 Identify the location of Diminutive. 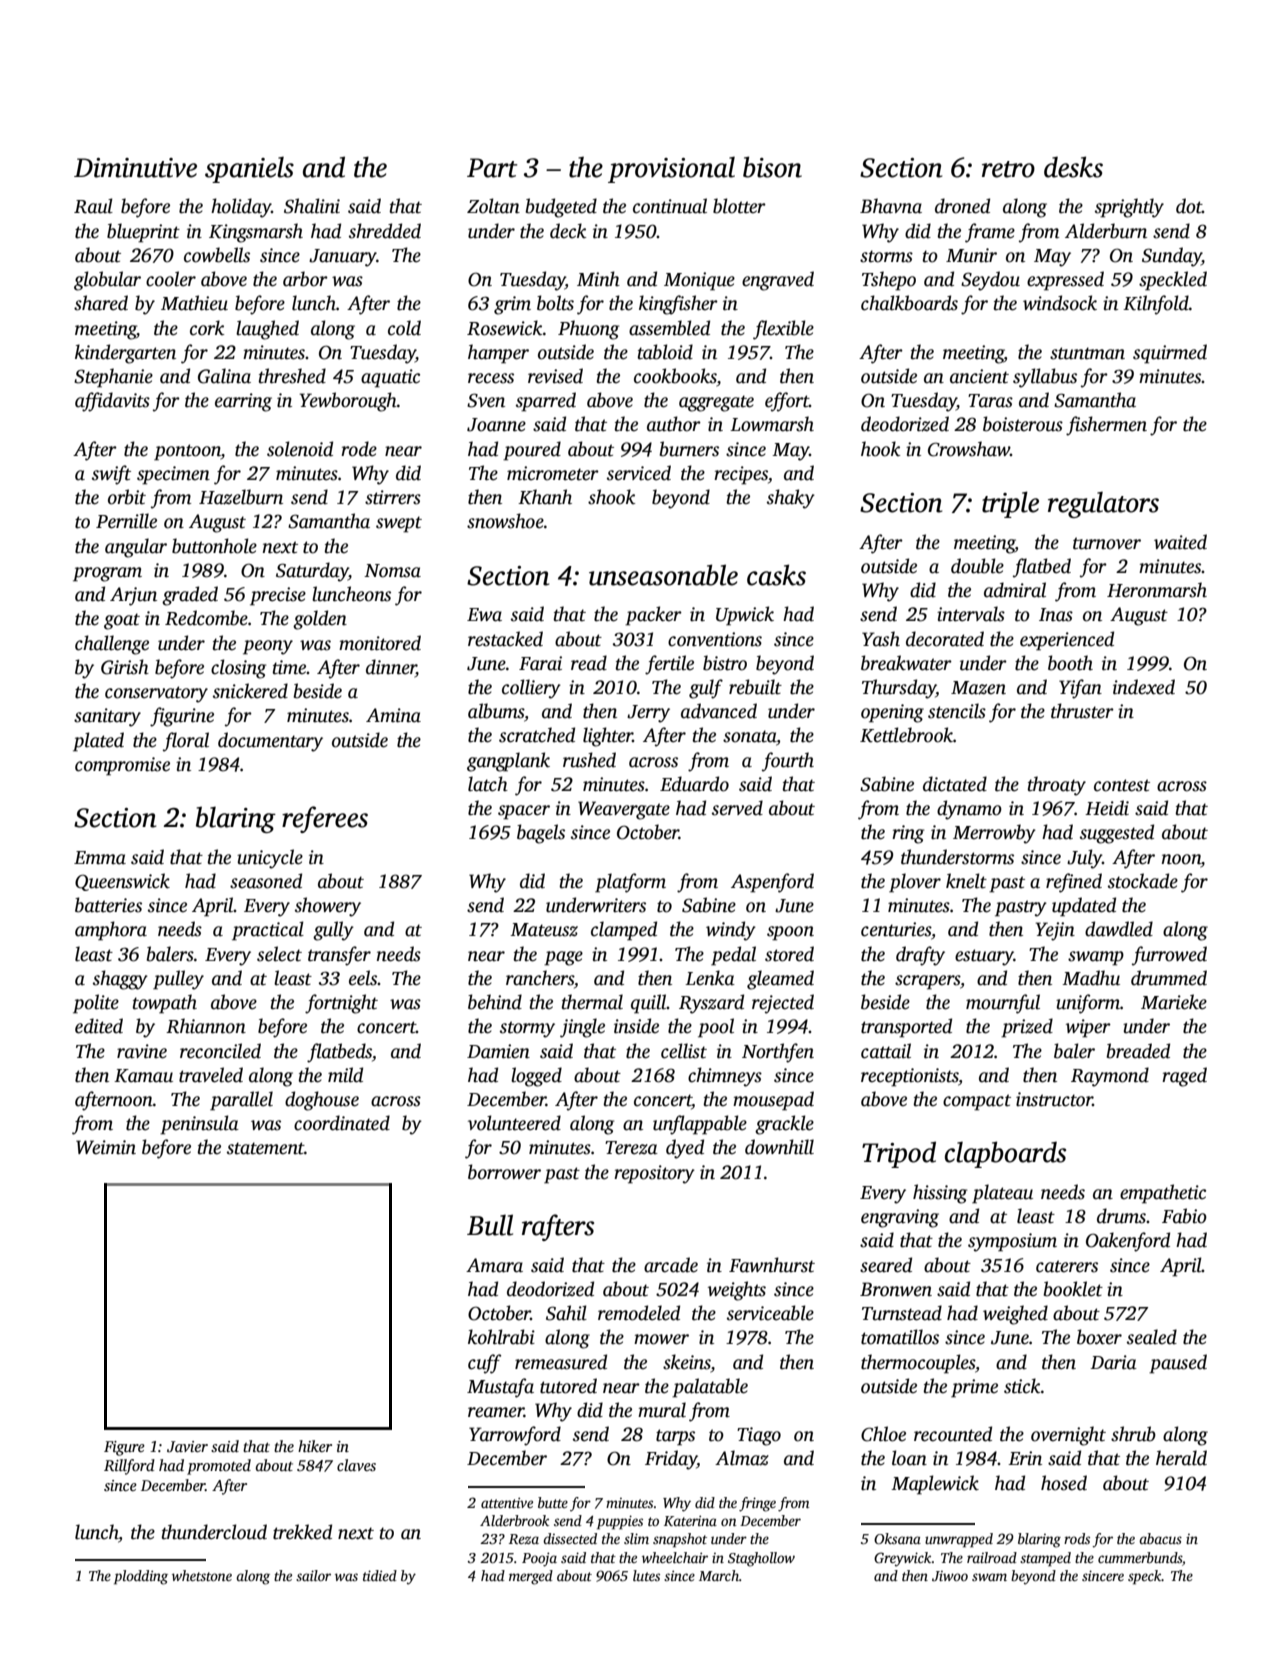
(135, 168).
